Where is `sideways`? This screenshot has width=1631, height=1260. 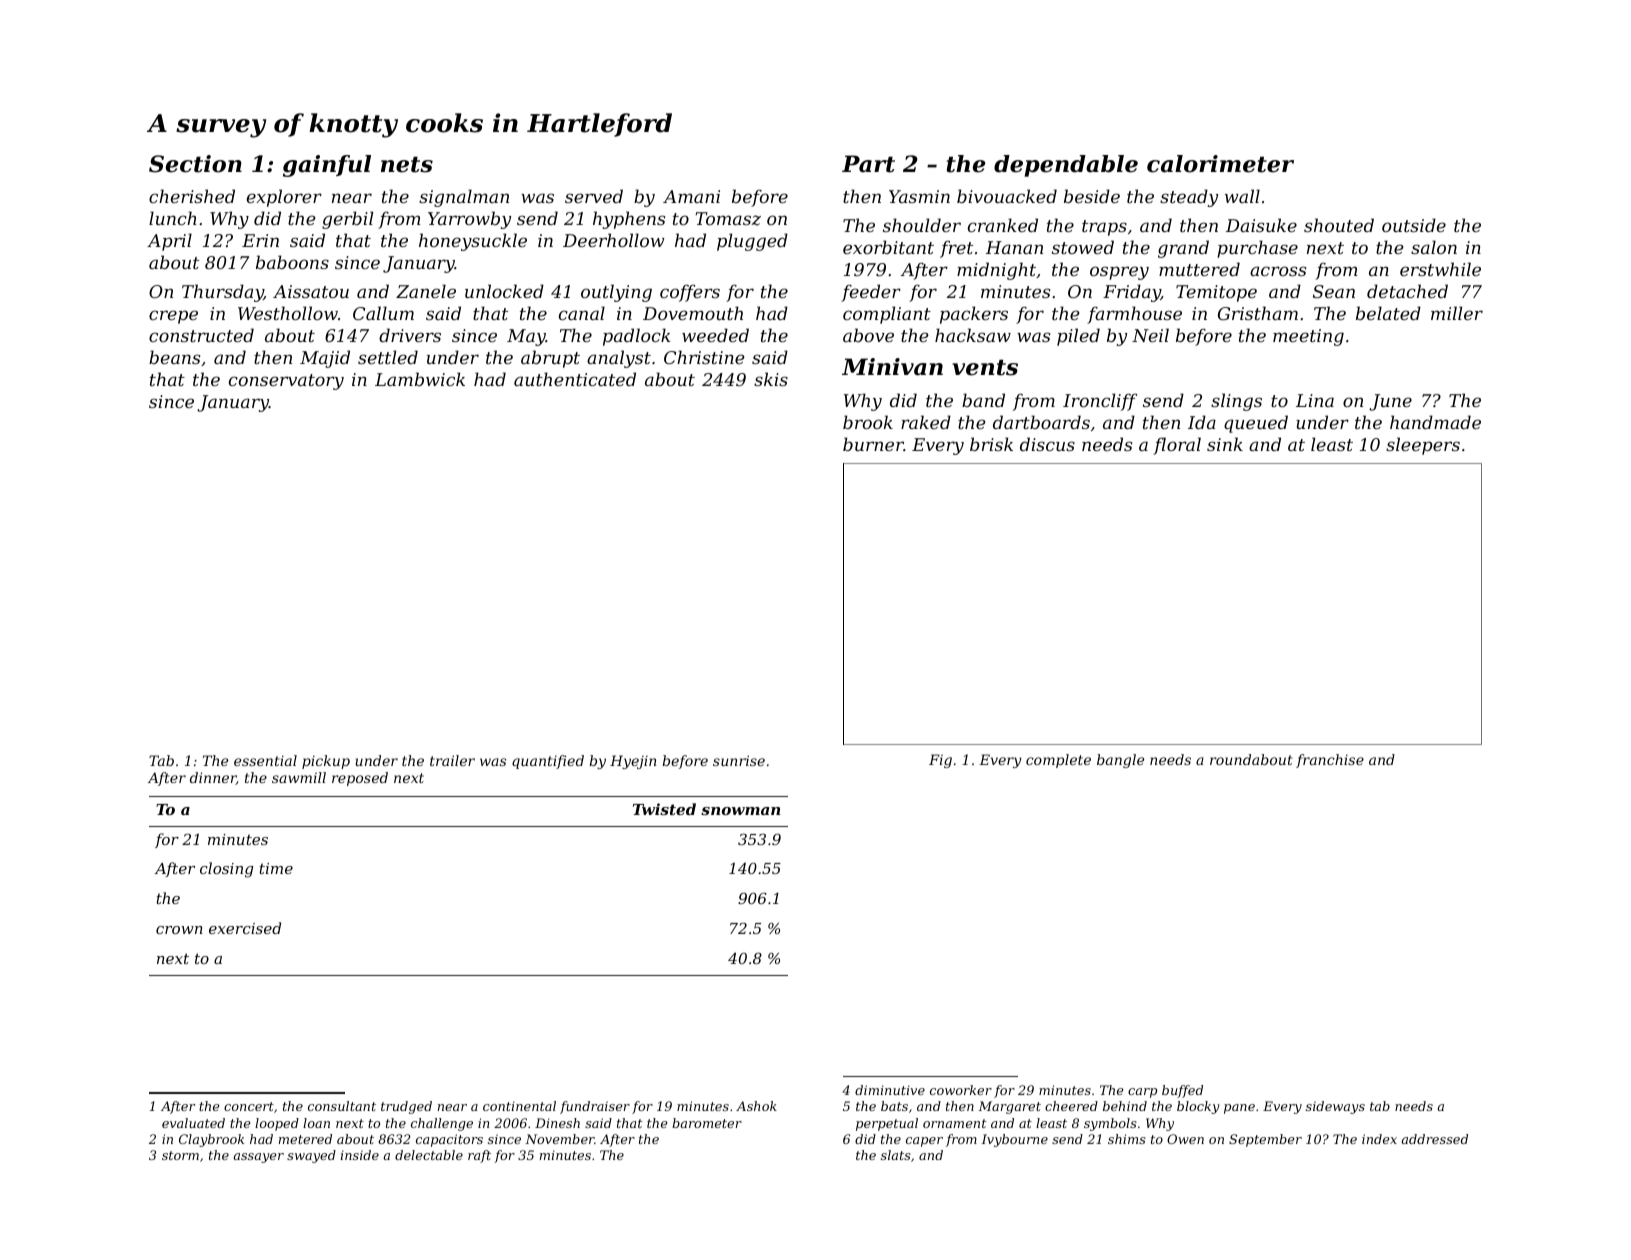
sideways is located at coordinates (1335, 1107).
